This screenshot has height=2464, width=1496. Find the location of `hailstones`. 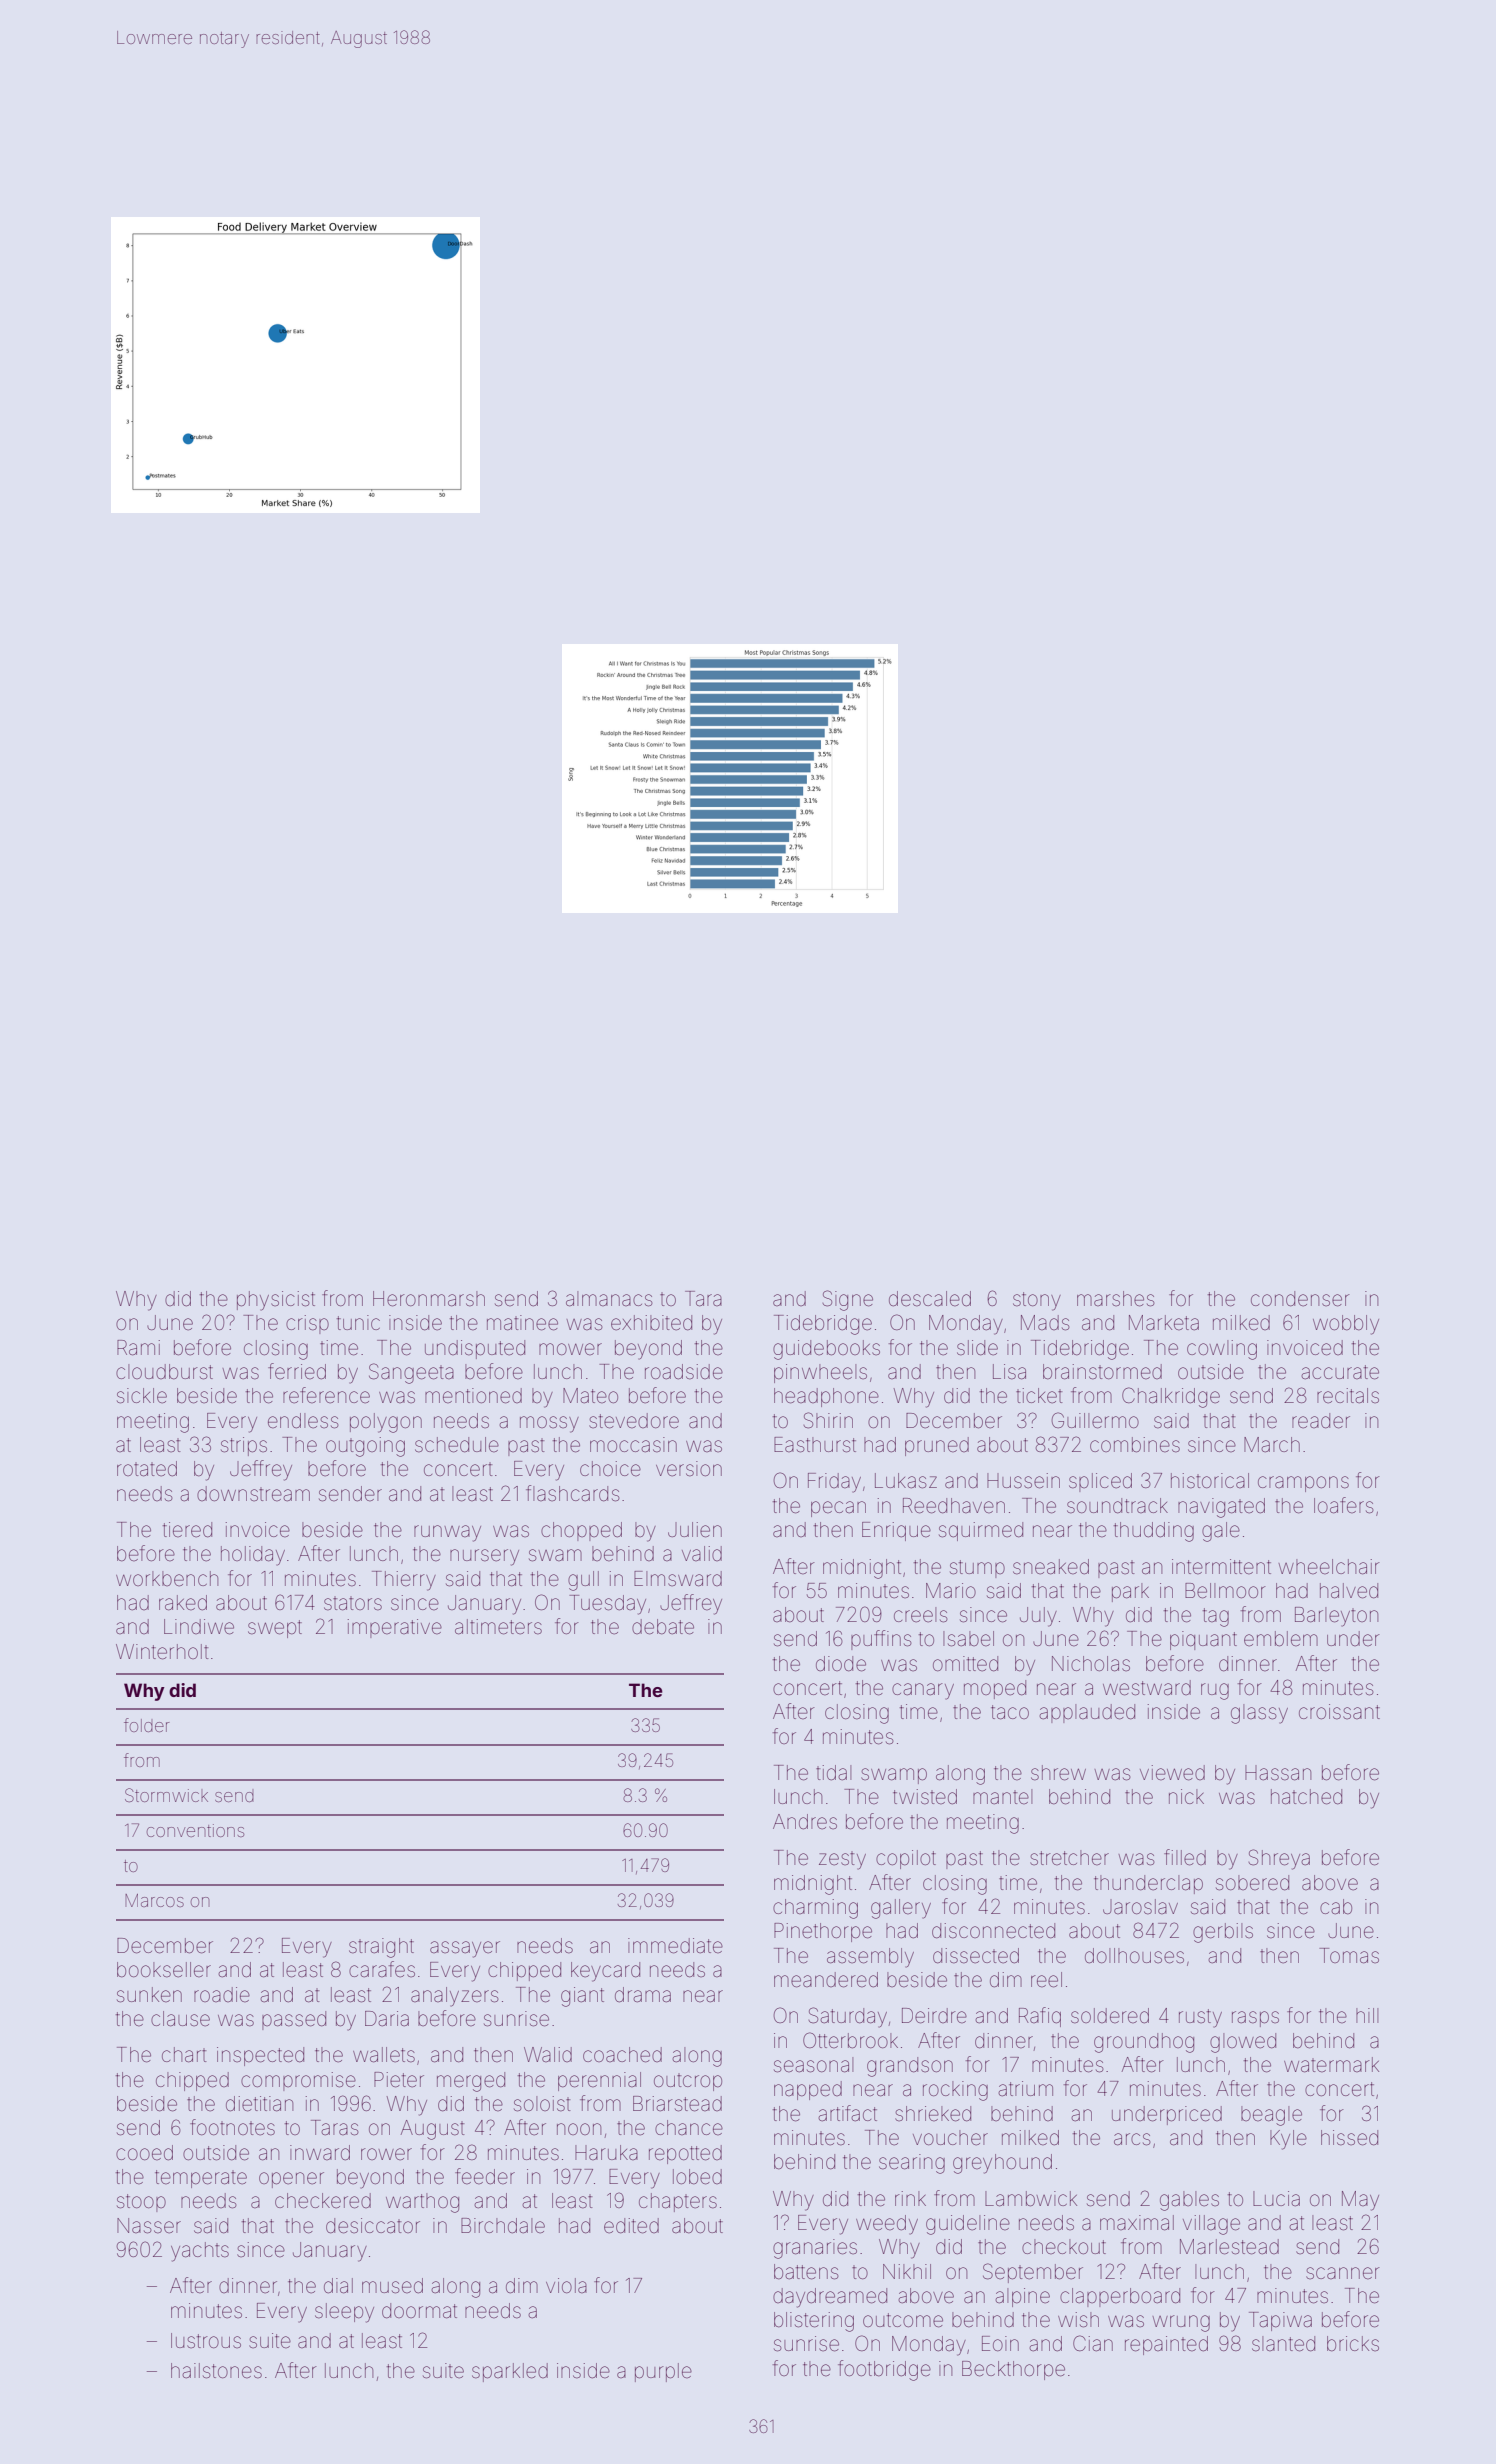

hailstones is located at coordinates (216, 2371).
